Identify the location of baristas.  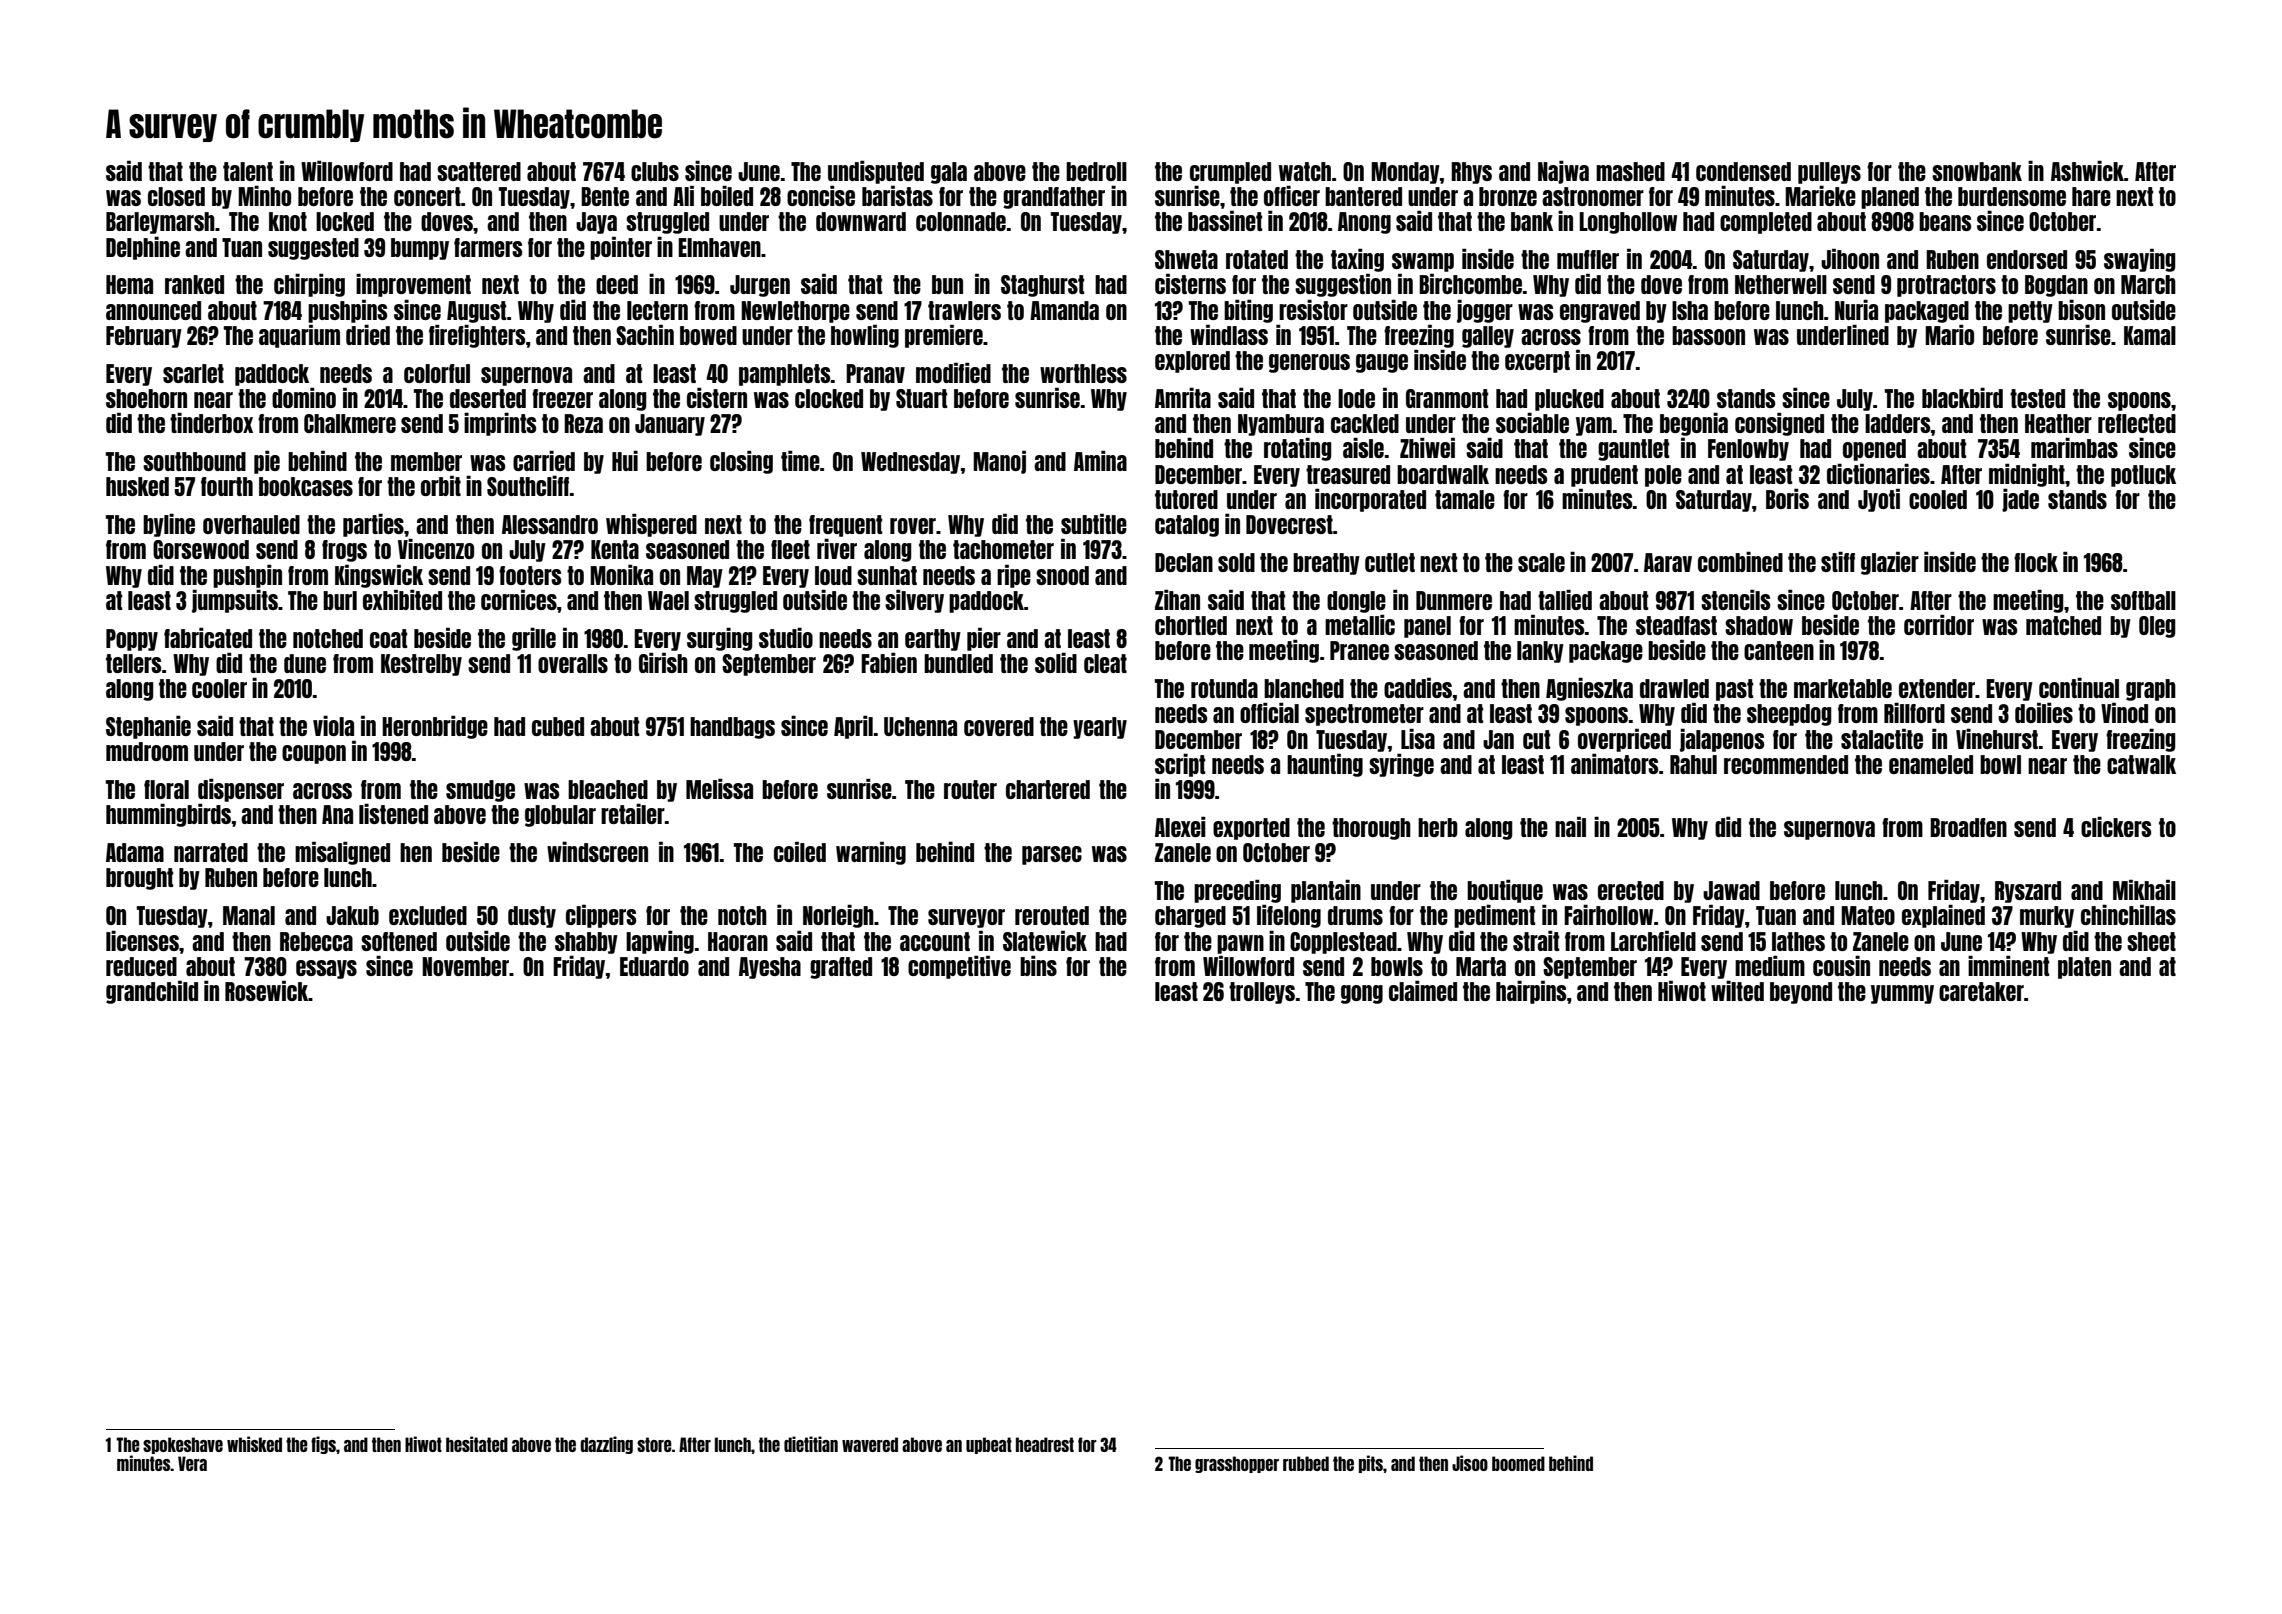
(897, 195).
